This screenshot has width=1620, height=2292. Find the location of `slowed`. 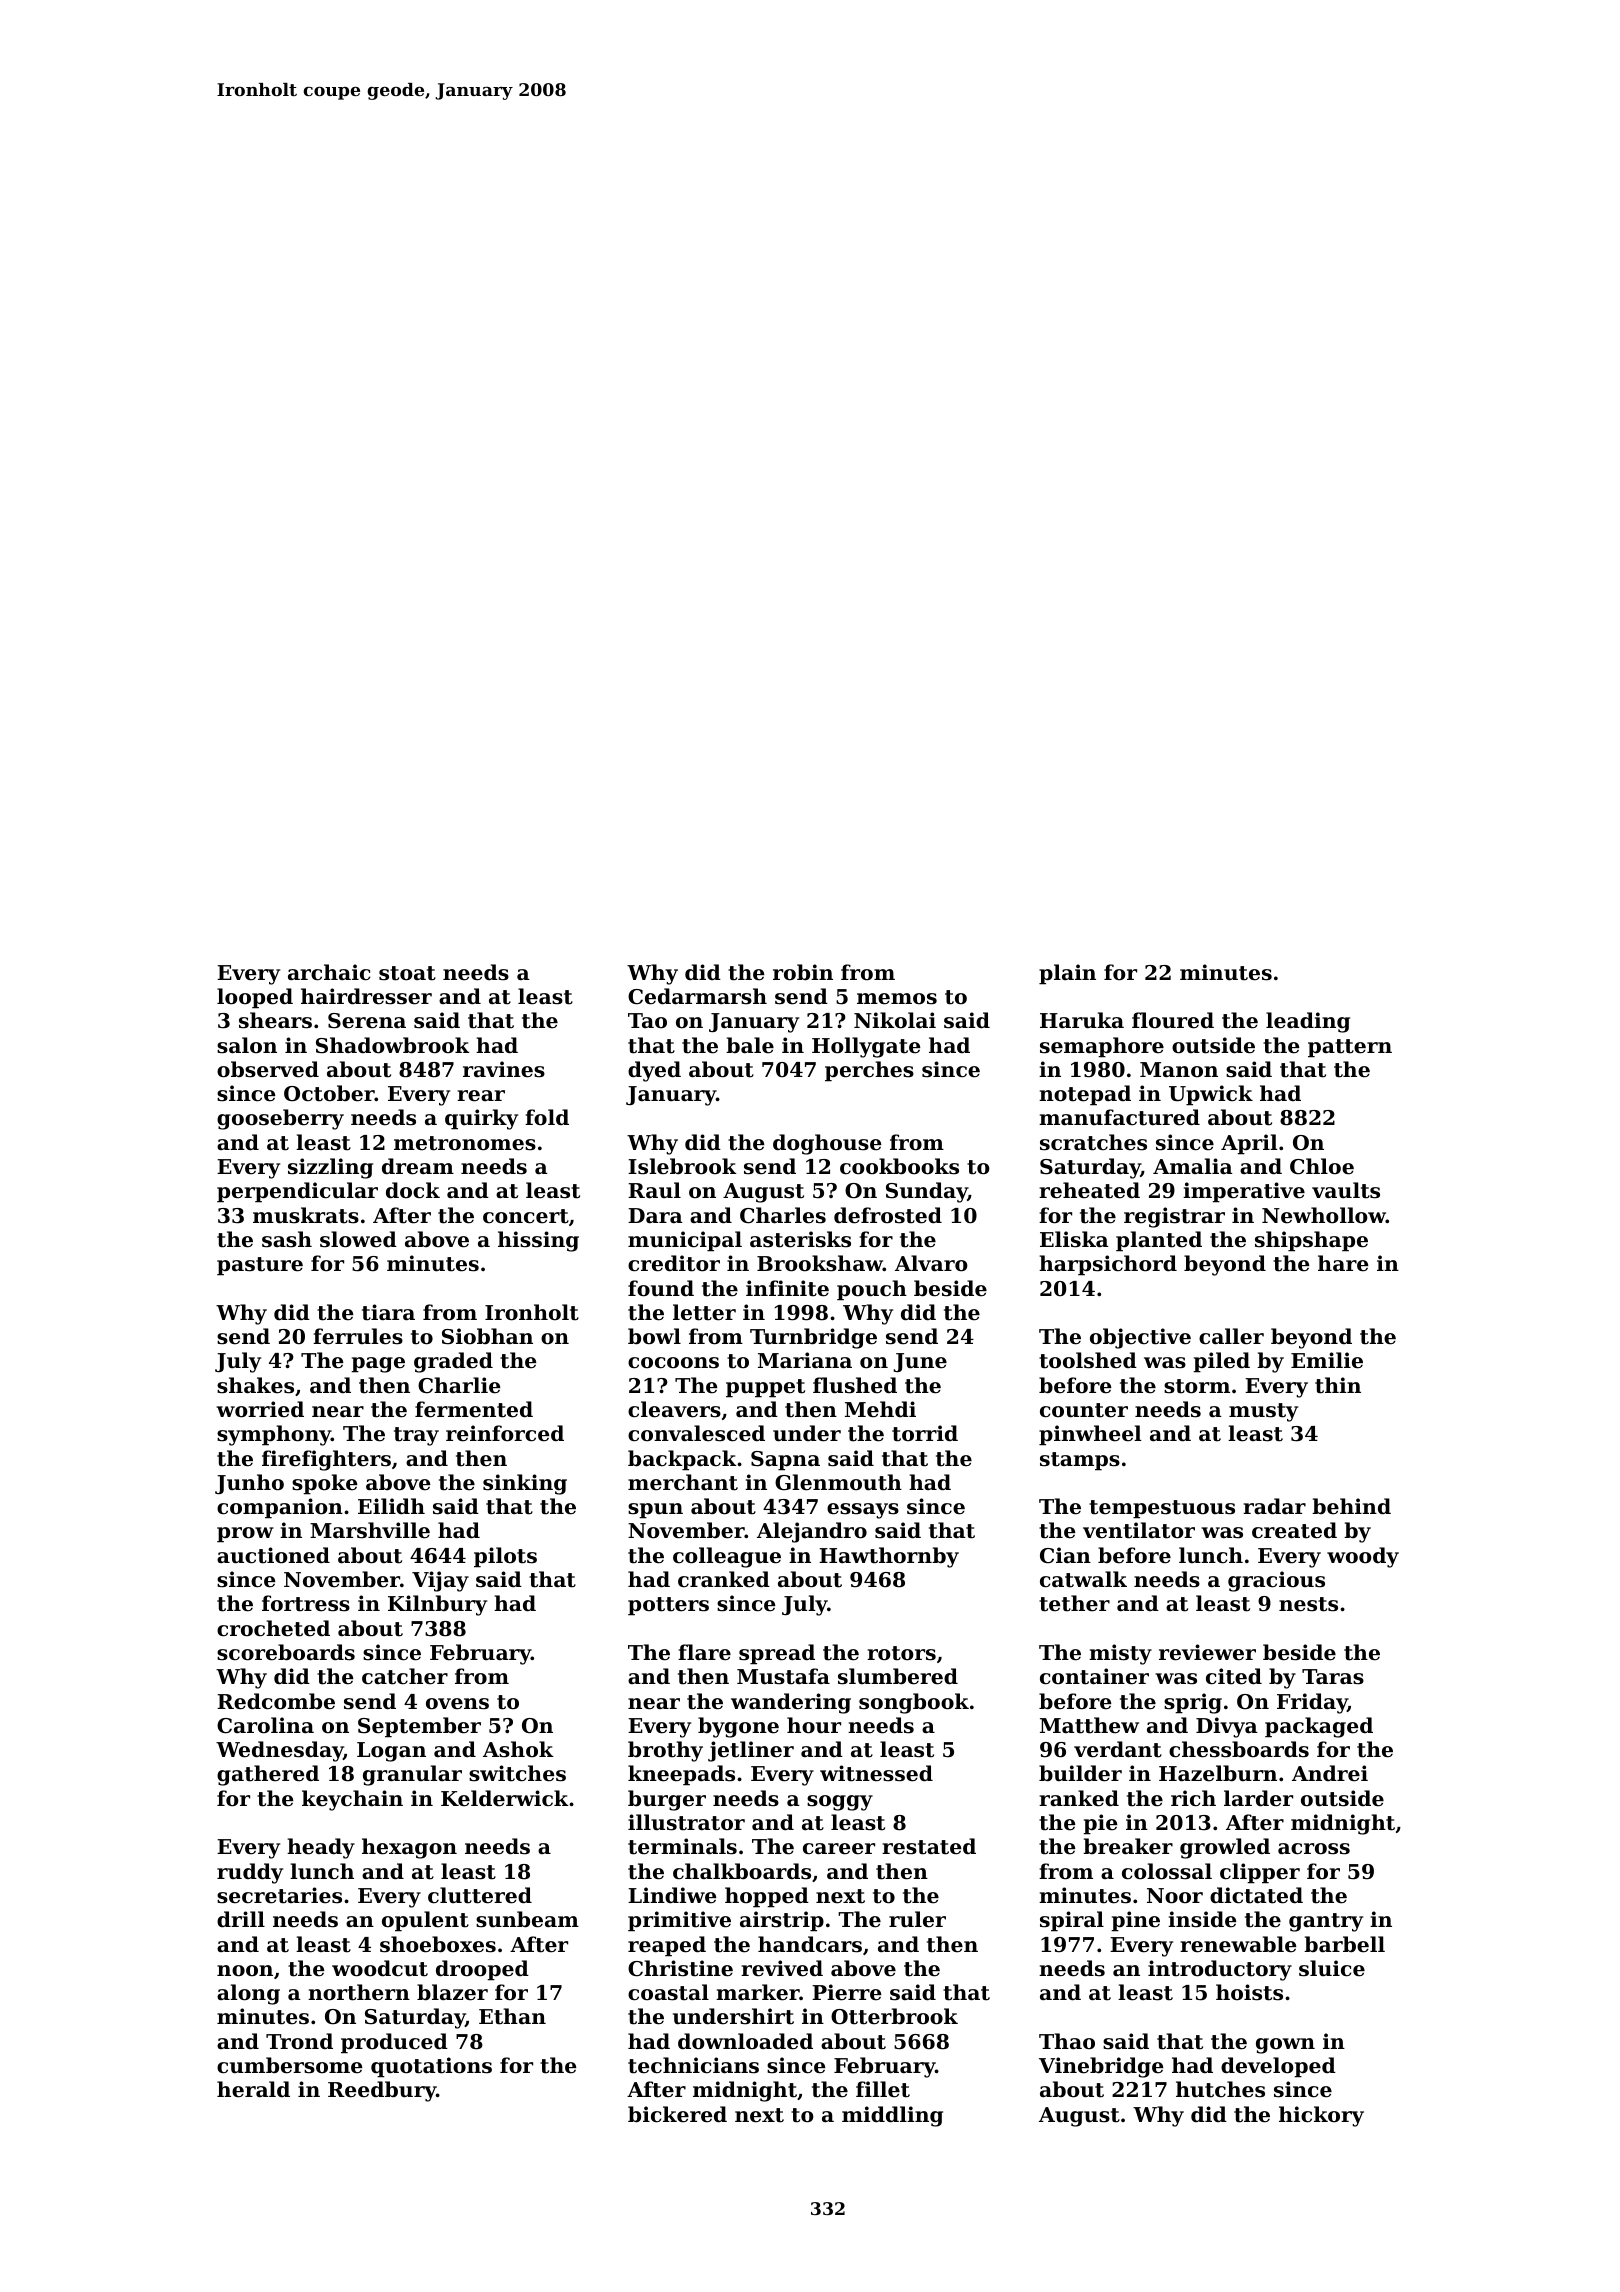

slowed is located at coordinates (358, 1239).
